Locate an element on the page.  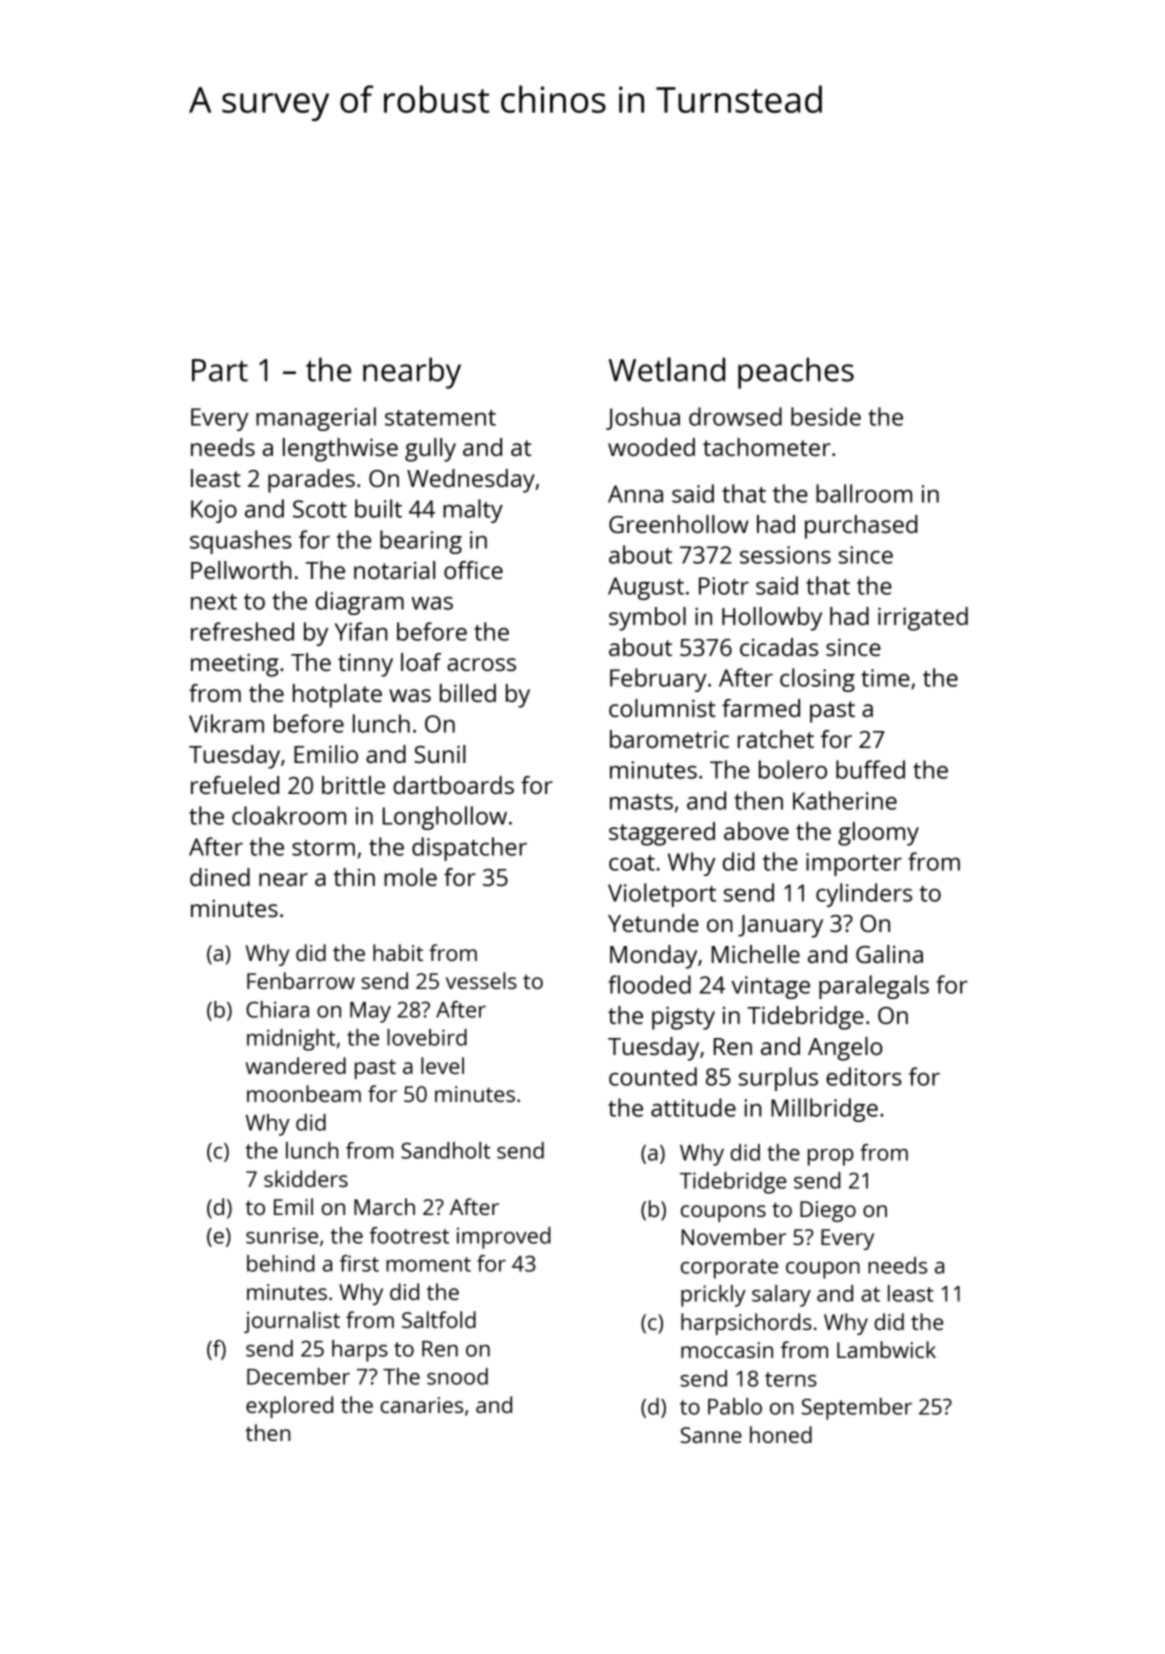
improved is located at coordinates (504, 1238).
